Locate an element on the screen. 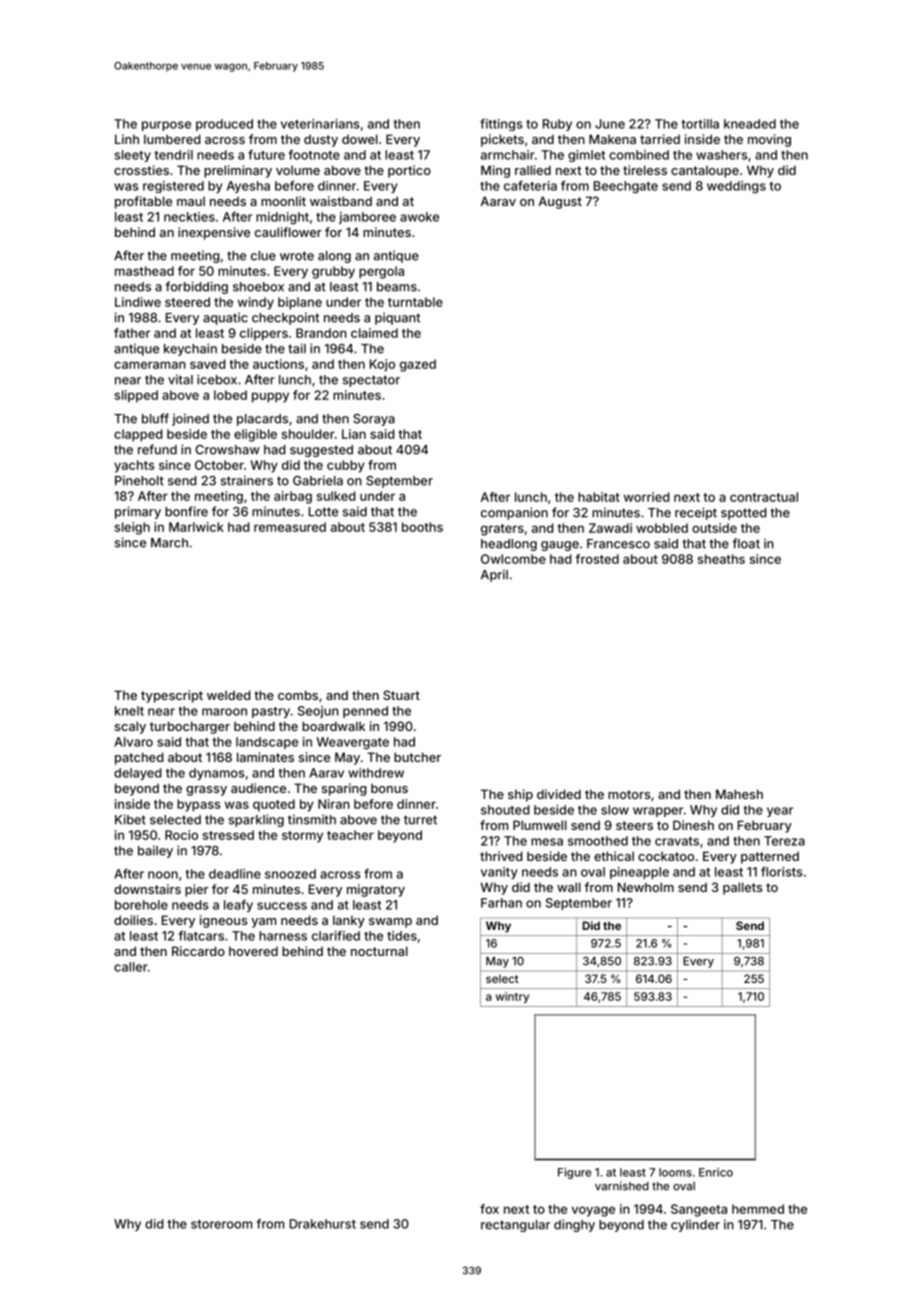 This screenshot has height=1308, width=924. worried is located at coordinates (647, 497).
